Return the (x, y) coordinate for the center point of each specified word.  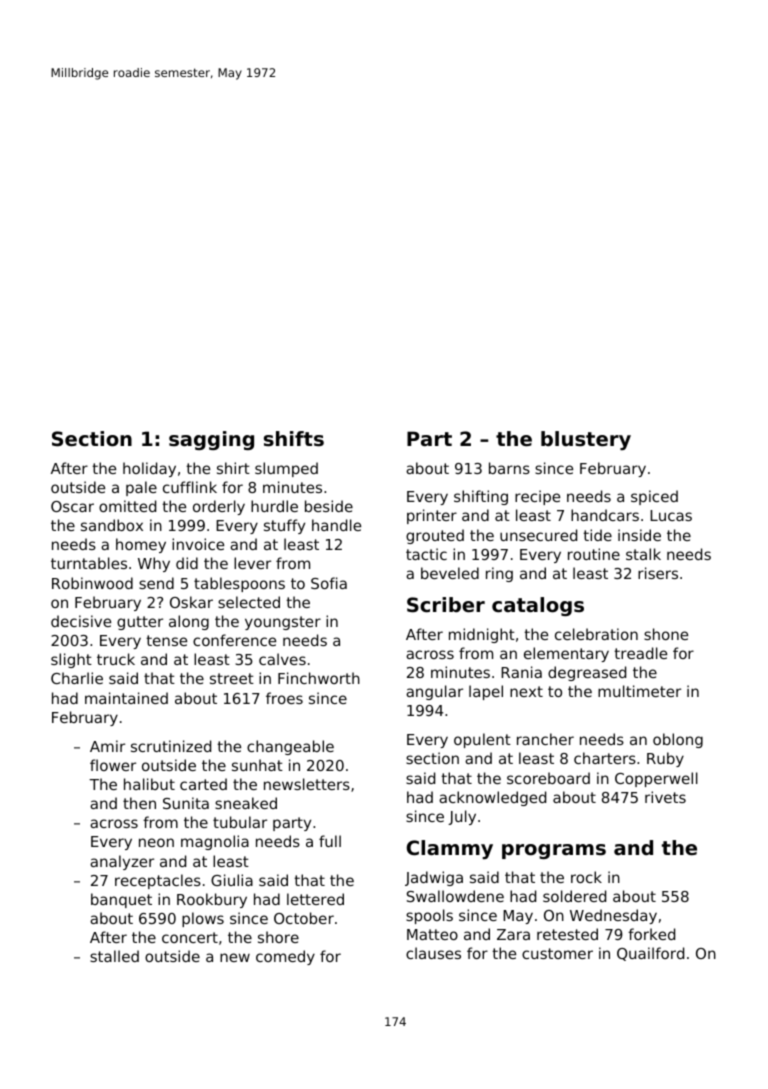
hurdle (274, 506)
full (330, 841)
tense (166, 640)
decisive (81, 621)
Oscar (72, 506)
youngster (283, 623)
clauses (433, 953)
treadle (640, 653)
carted (203, 784)
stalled (114, 956)
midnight (482, 635)
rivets (665, 797)
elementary (566, 654)
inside (639, 535)
